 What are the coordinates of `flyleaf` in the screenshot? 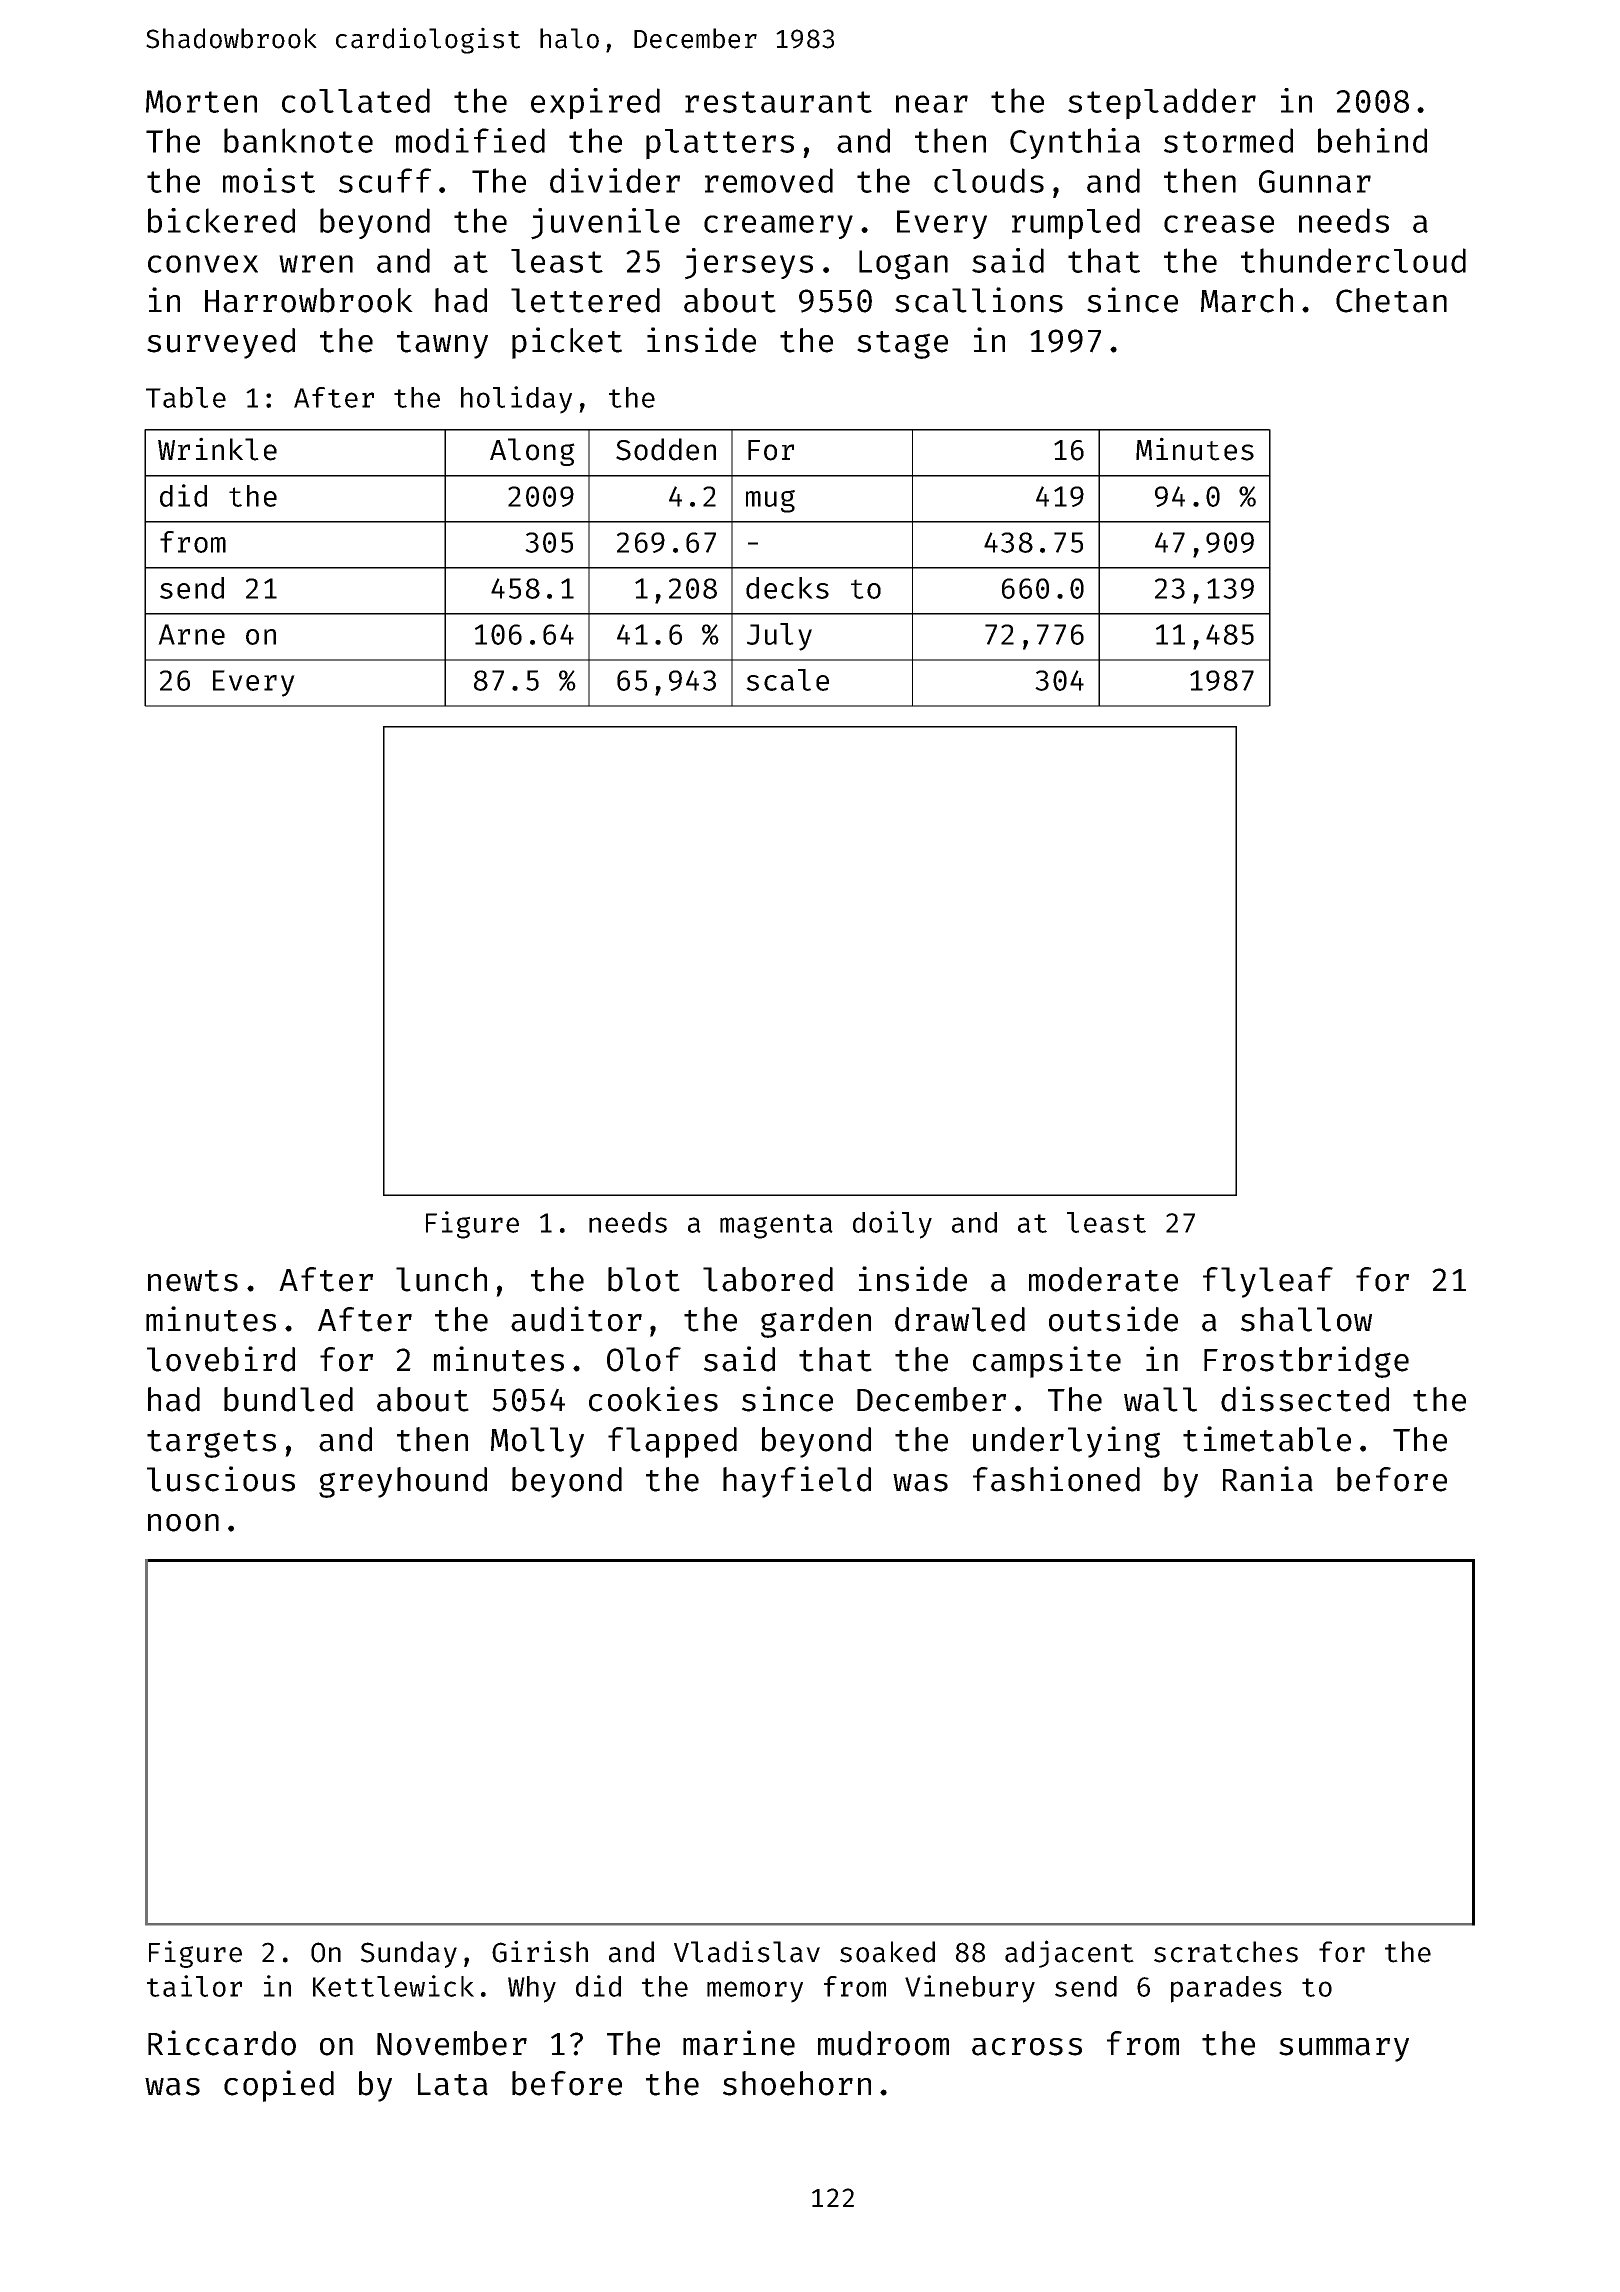 It's located at (1268, 1282).
